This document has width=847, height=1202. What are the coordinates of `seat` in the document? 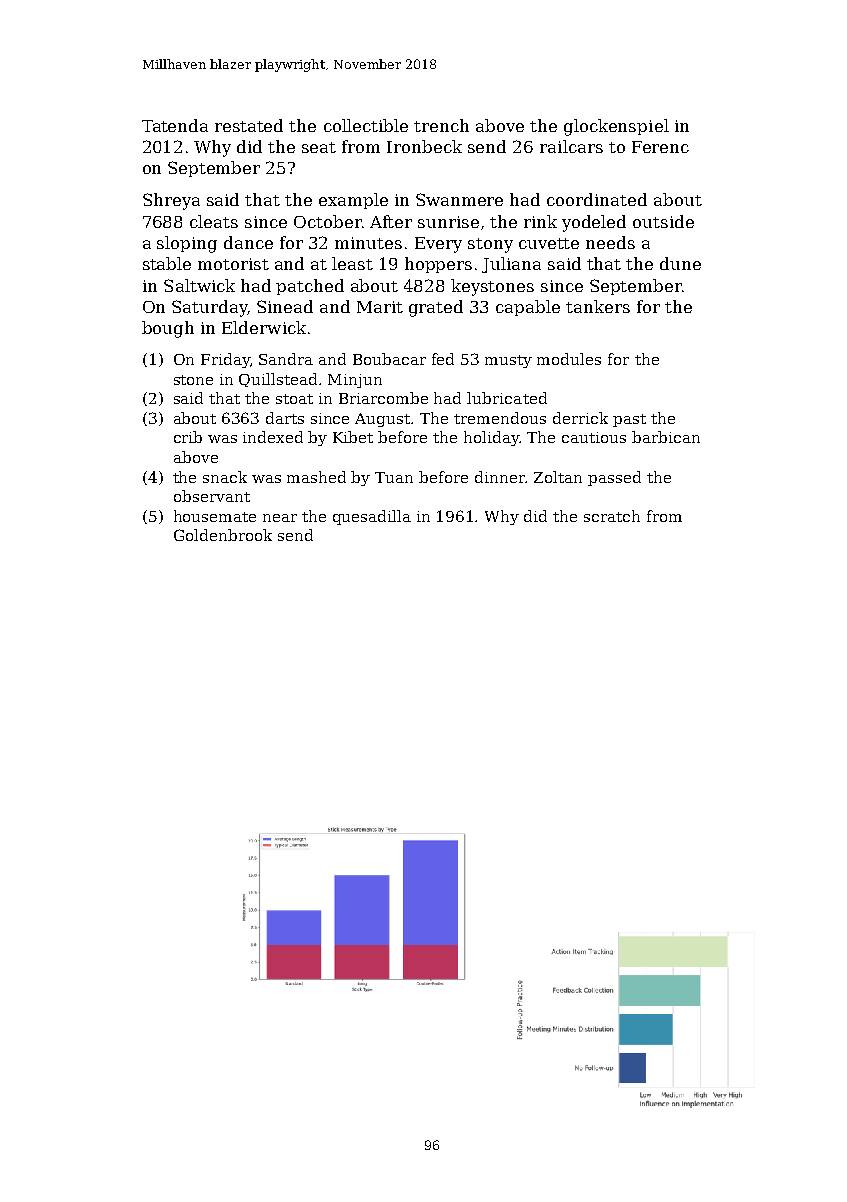 It's located at (319, 147).
